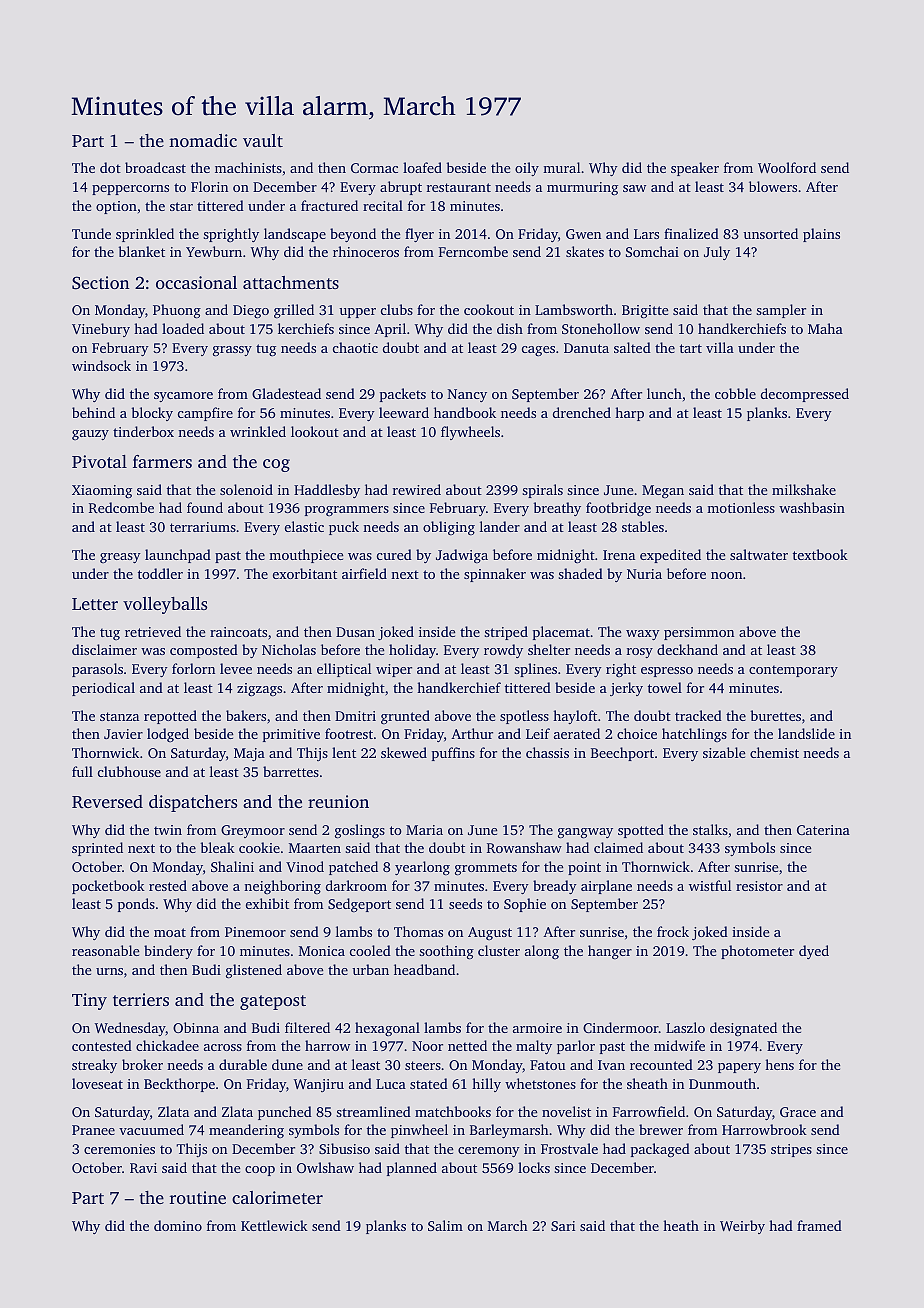 The image size is (924, 1308). What do you see at coordinates (717, 253) in the page?
I see `July` at bounding box center [717, 253].
